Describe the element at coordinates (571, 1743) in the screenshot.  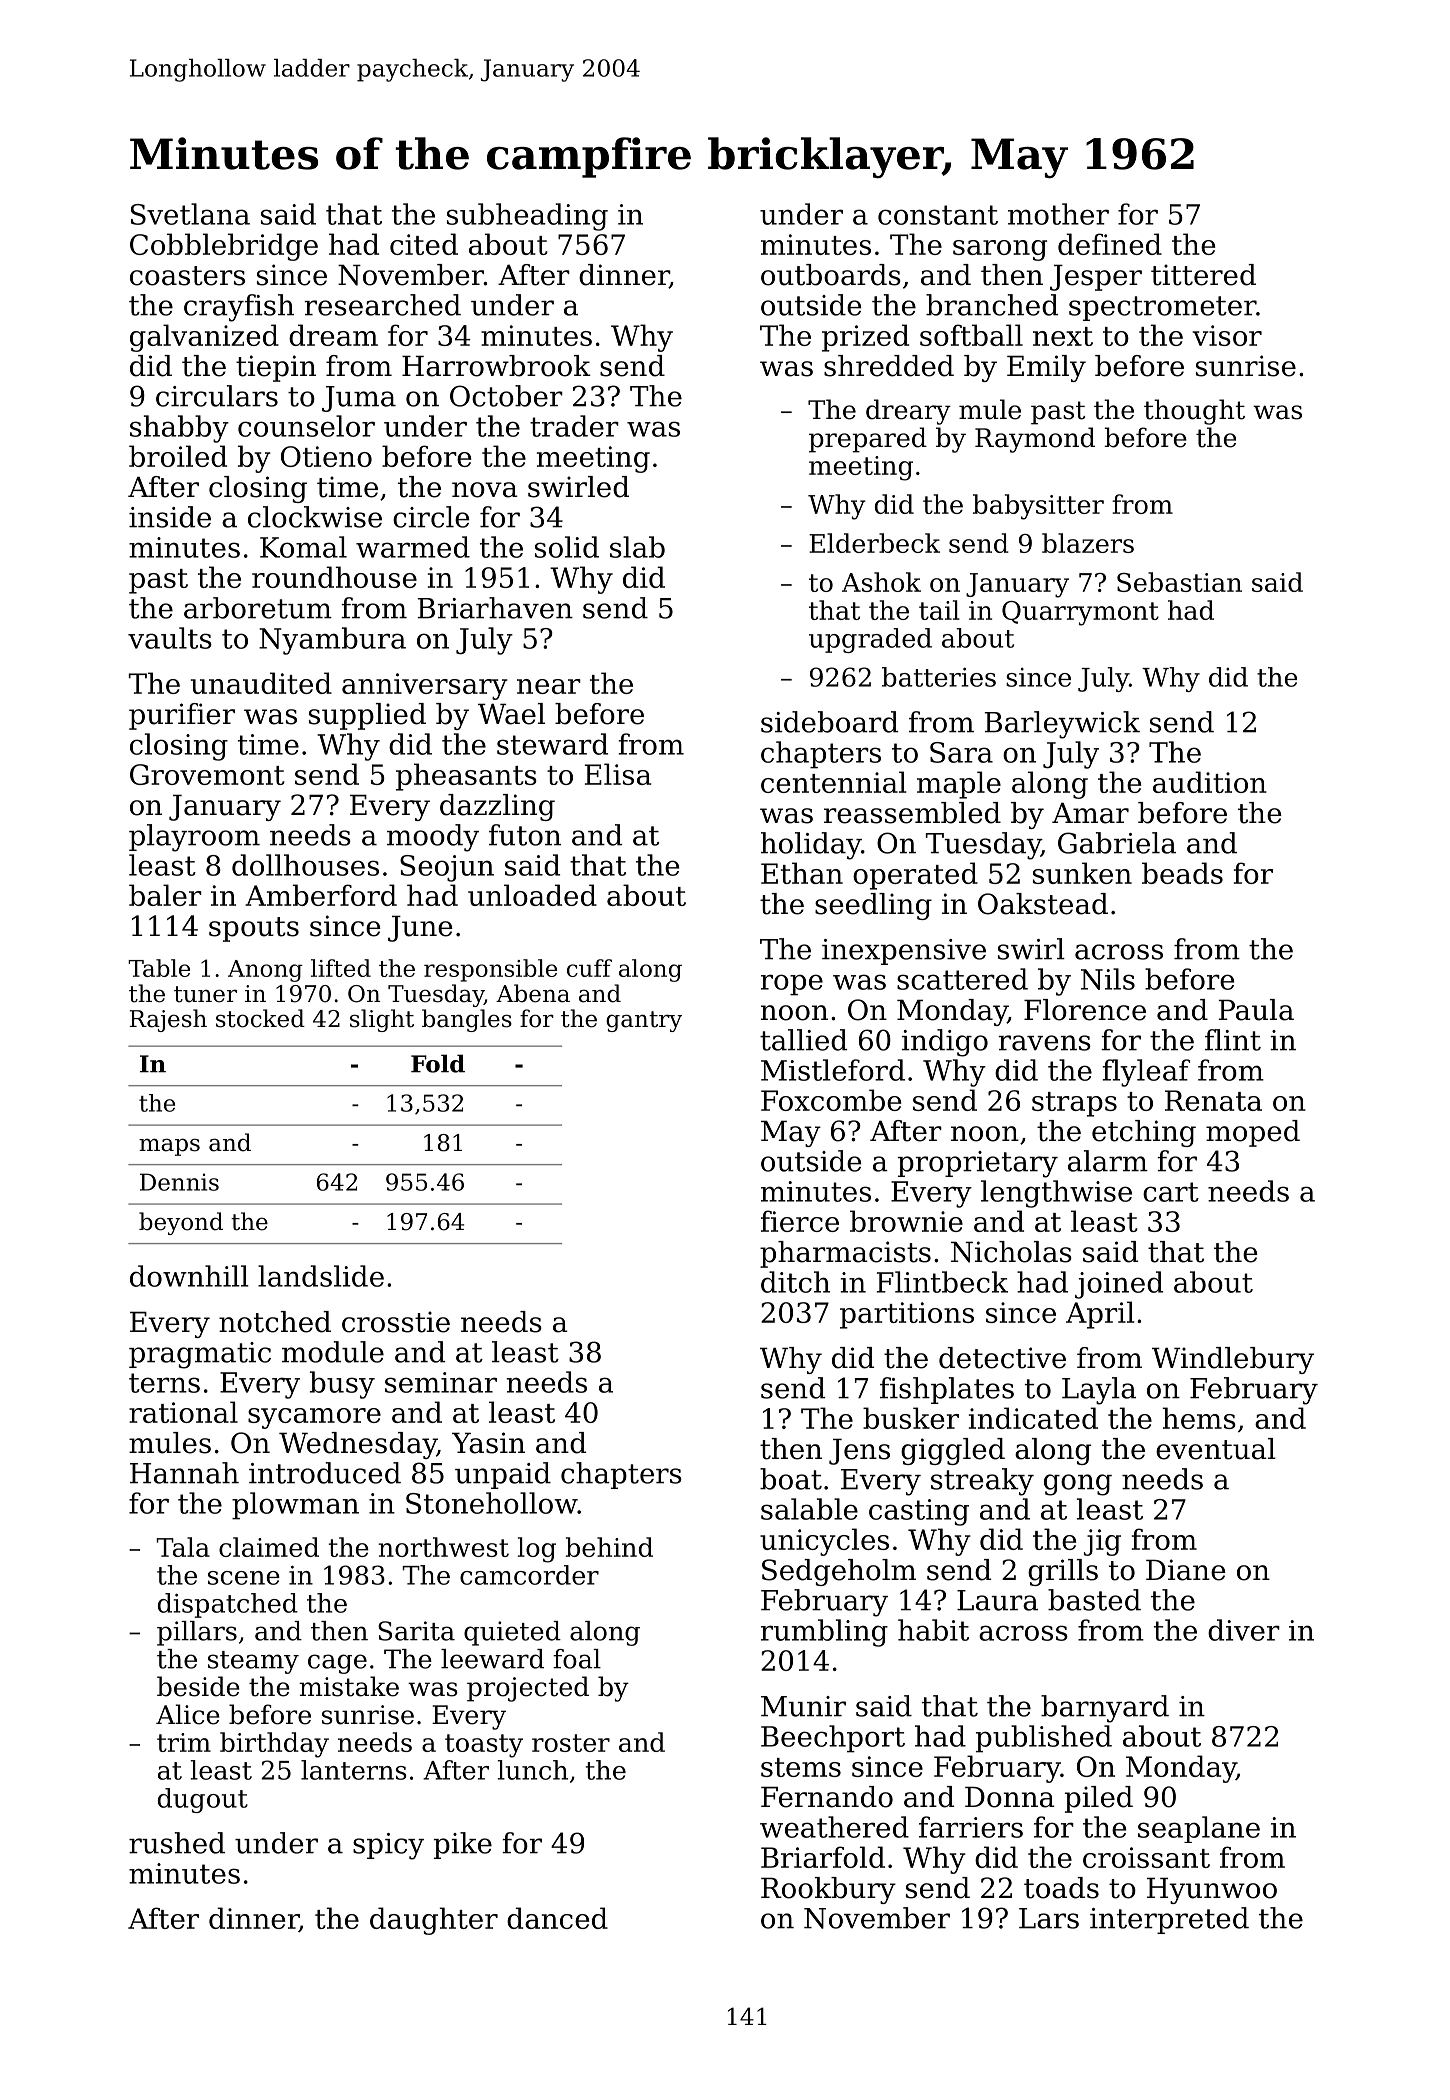
I see `roster` at that location.
